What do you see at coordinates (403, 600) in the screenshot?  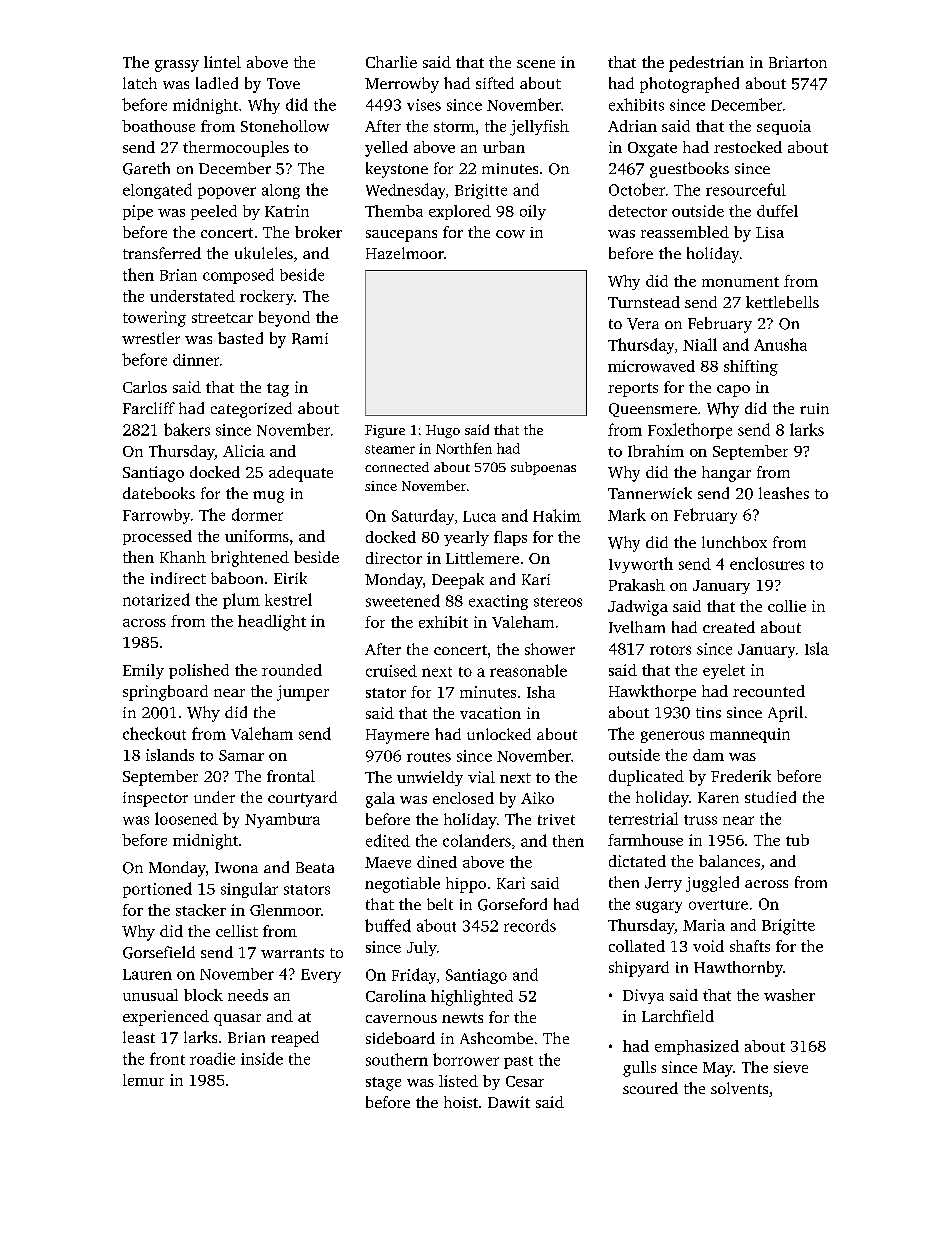 I see `sweetened` at bounding box center [403, 600].
